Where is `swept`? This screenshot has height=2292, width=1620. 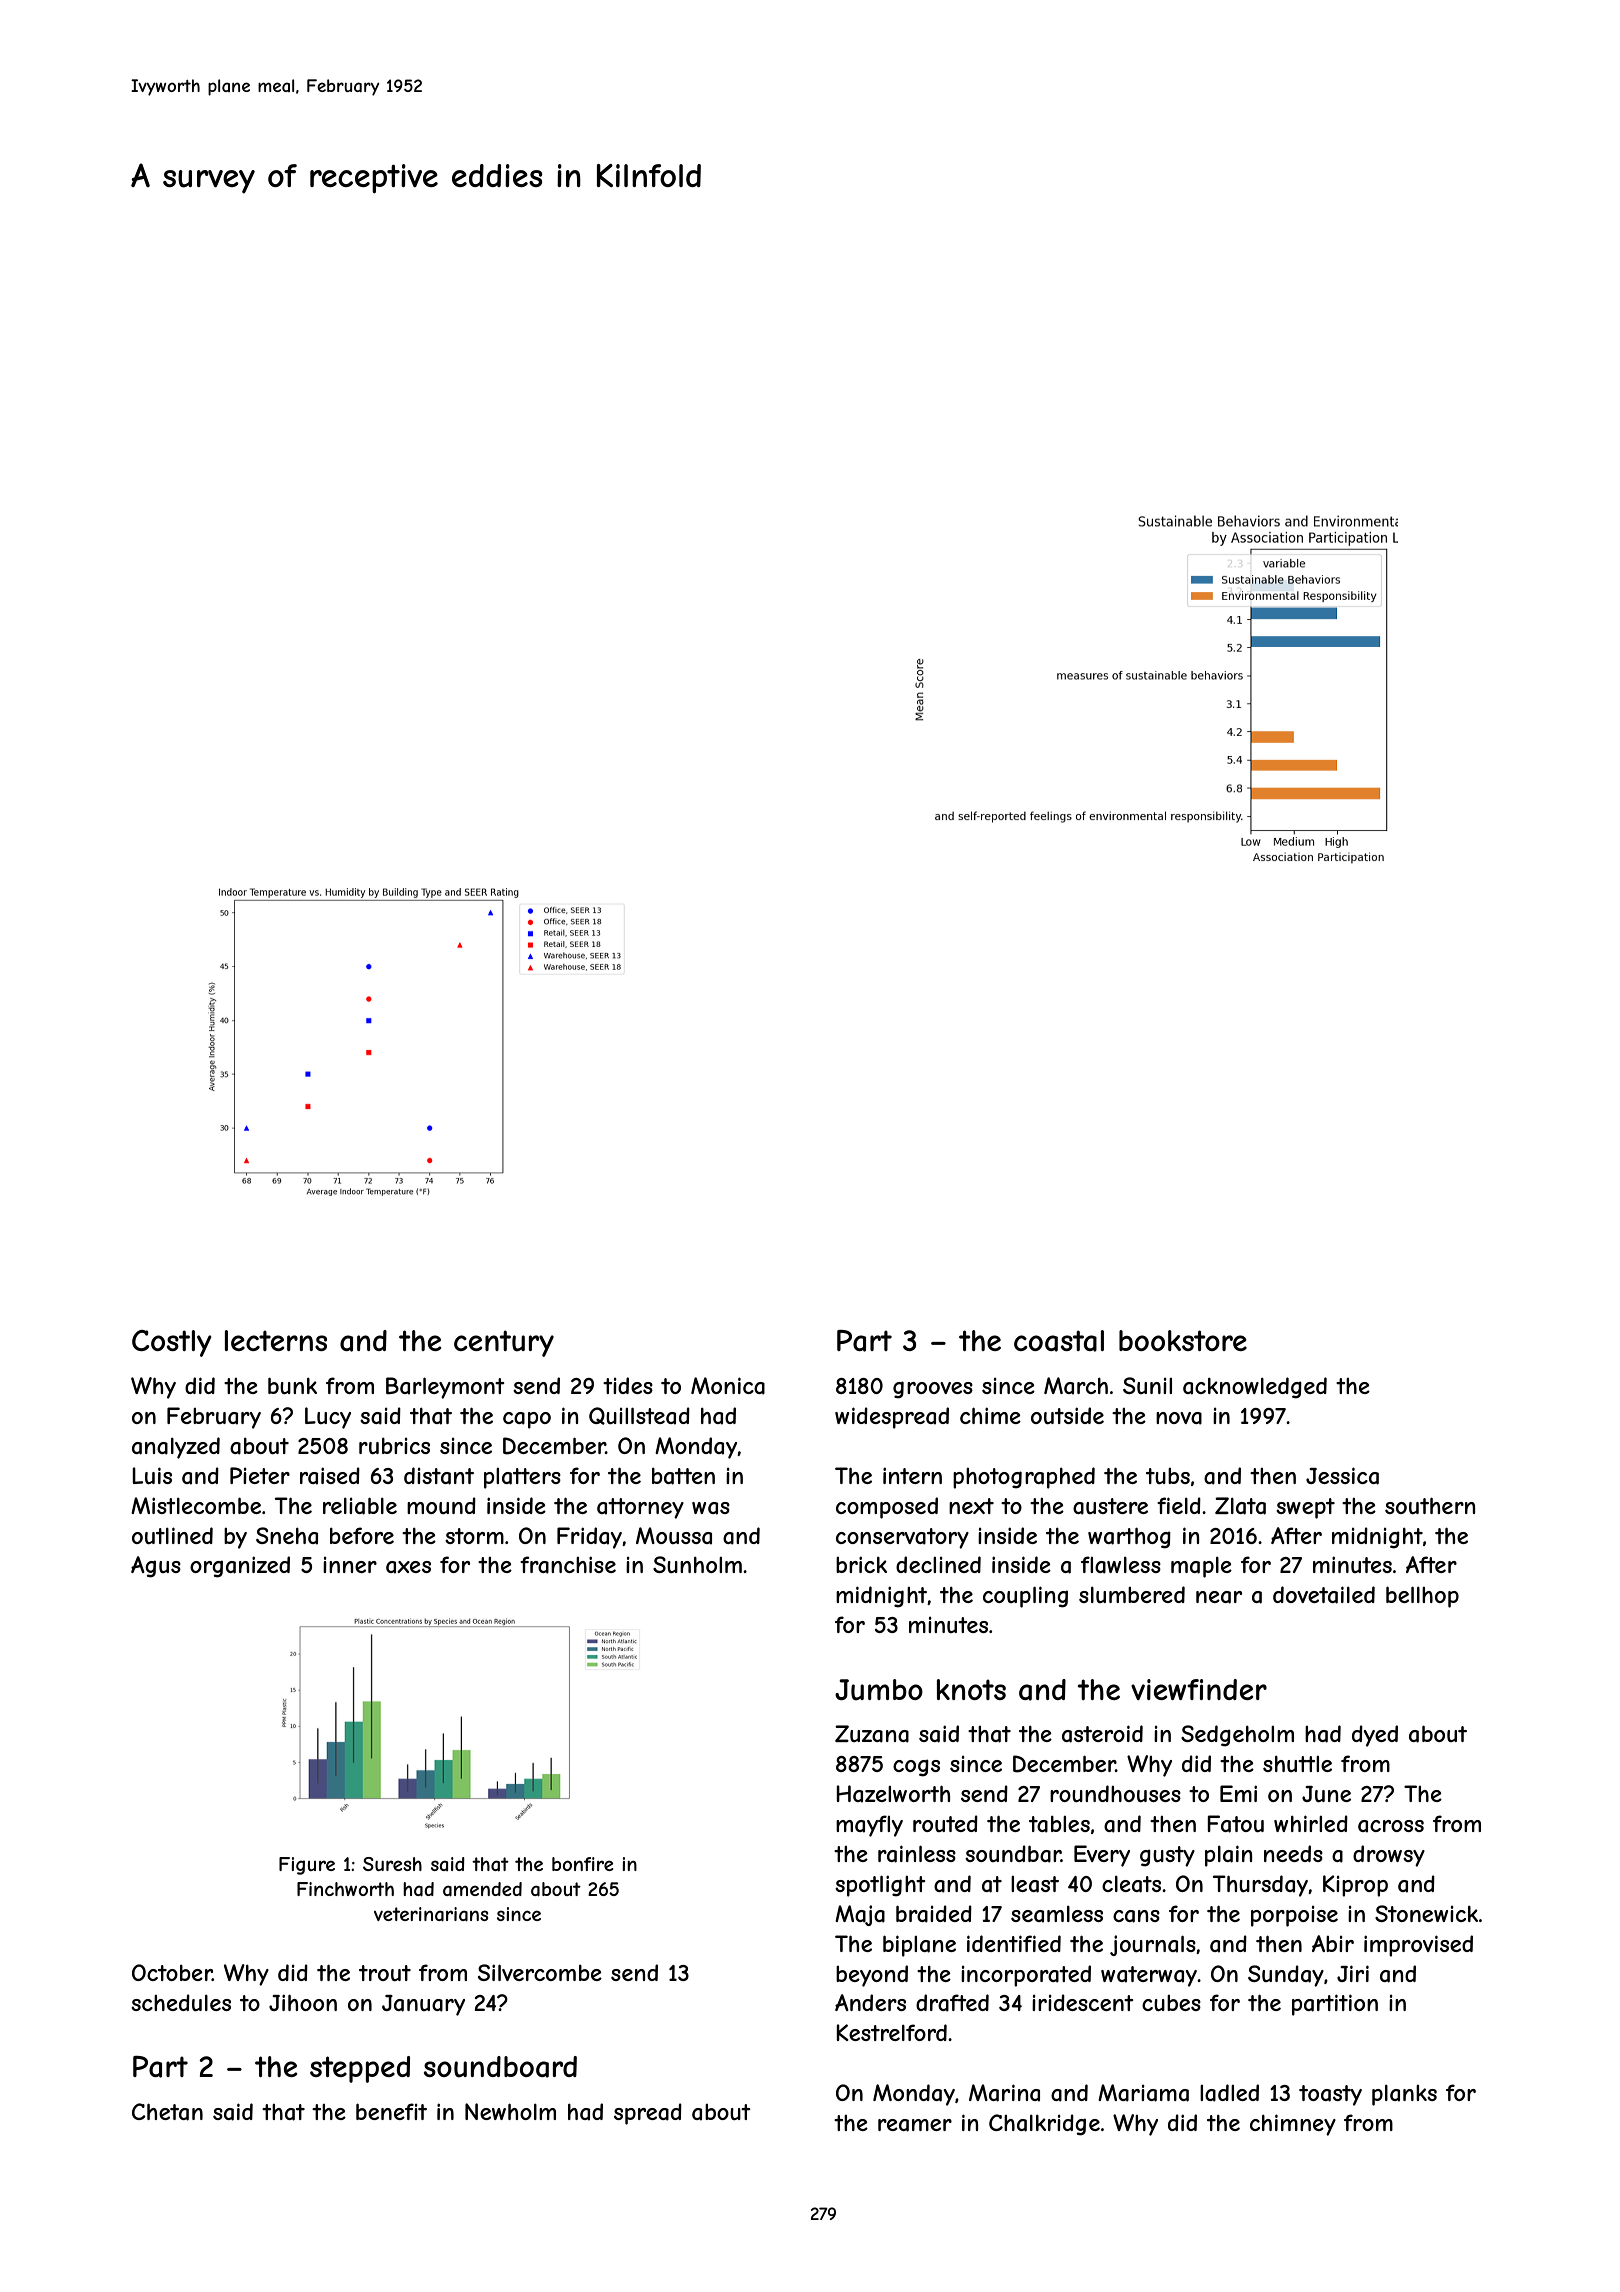 swept is located at coordinates (1305, 1508).
